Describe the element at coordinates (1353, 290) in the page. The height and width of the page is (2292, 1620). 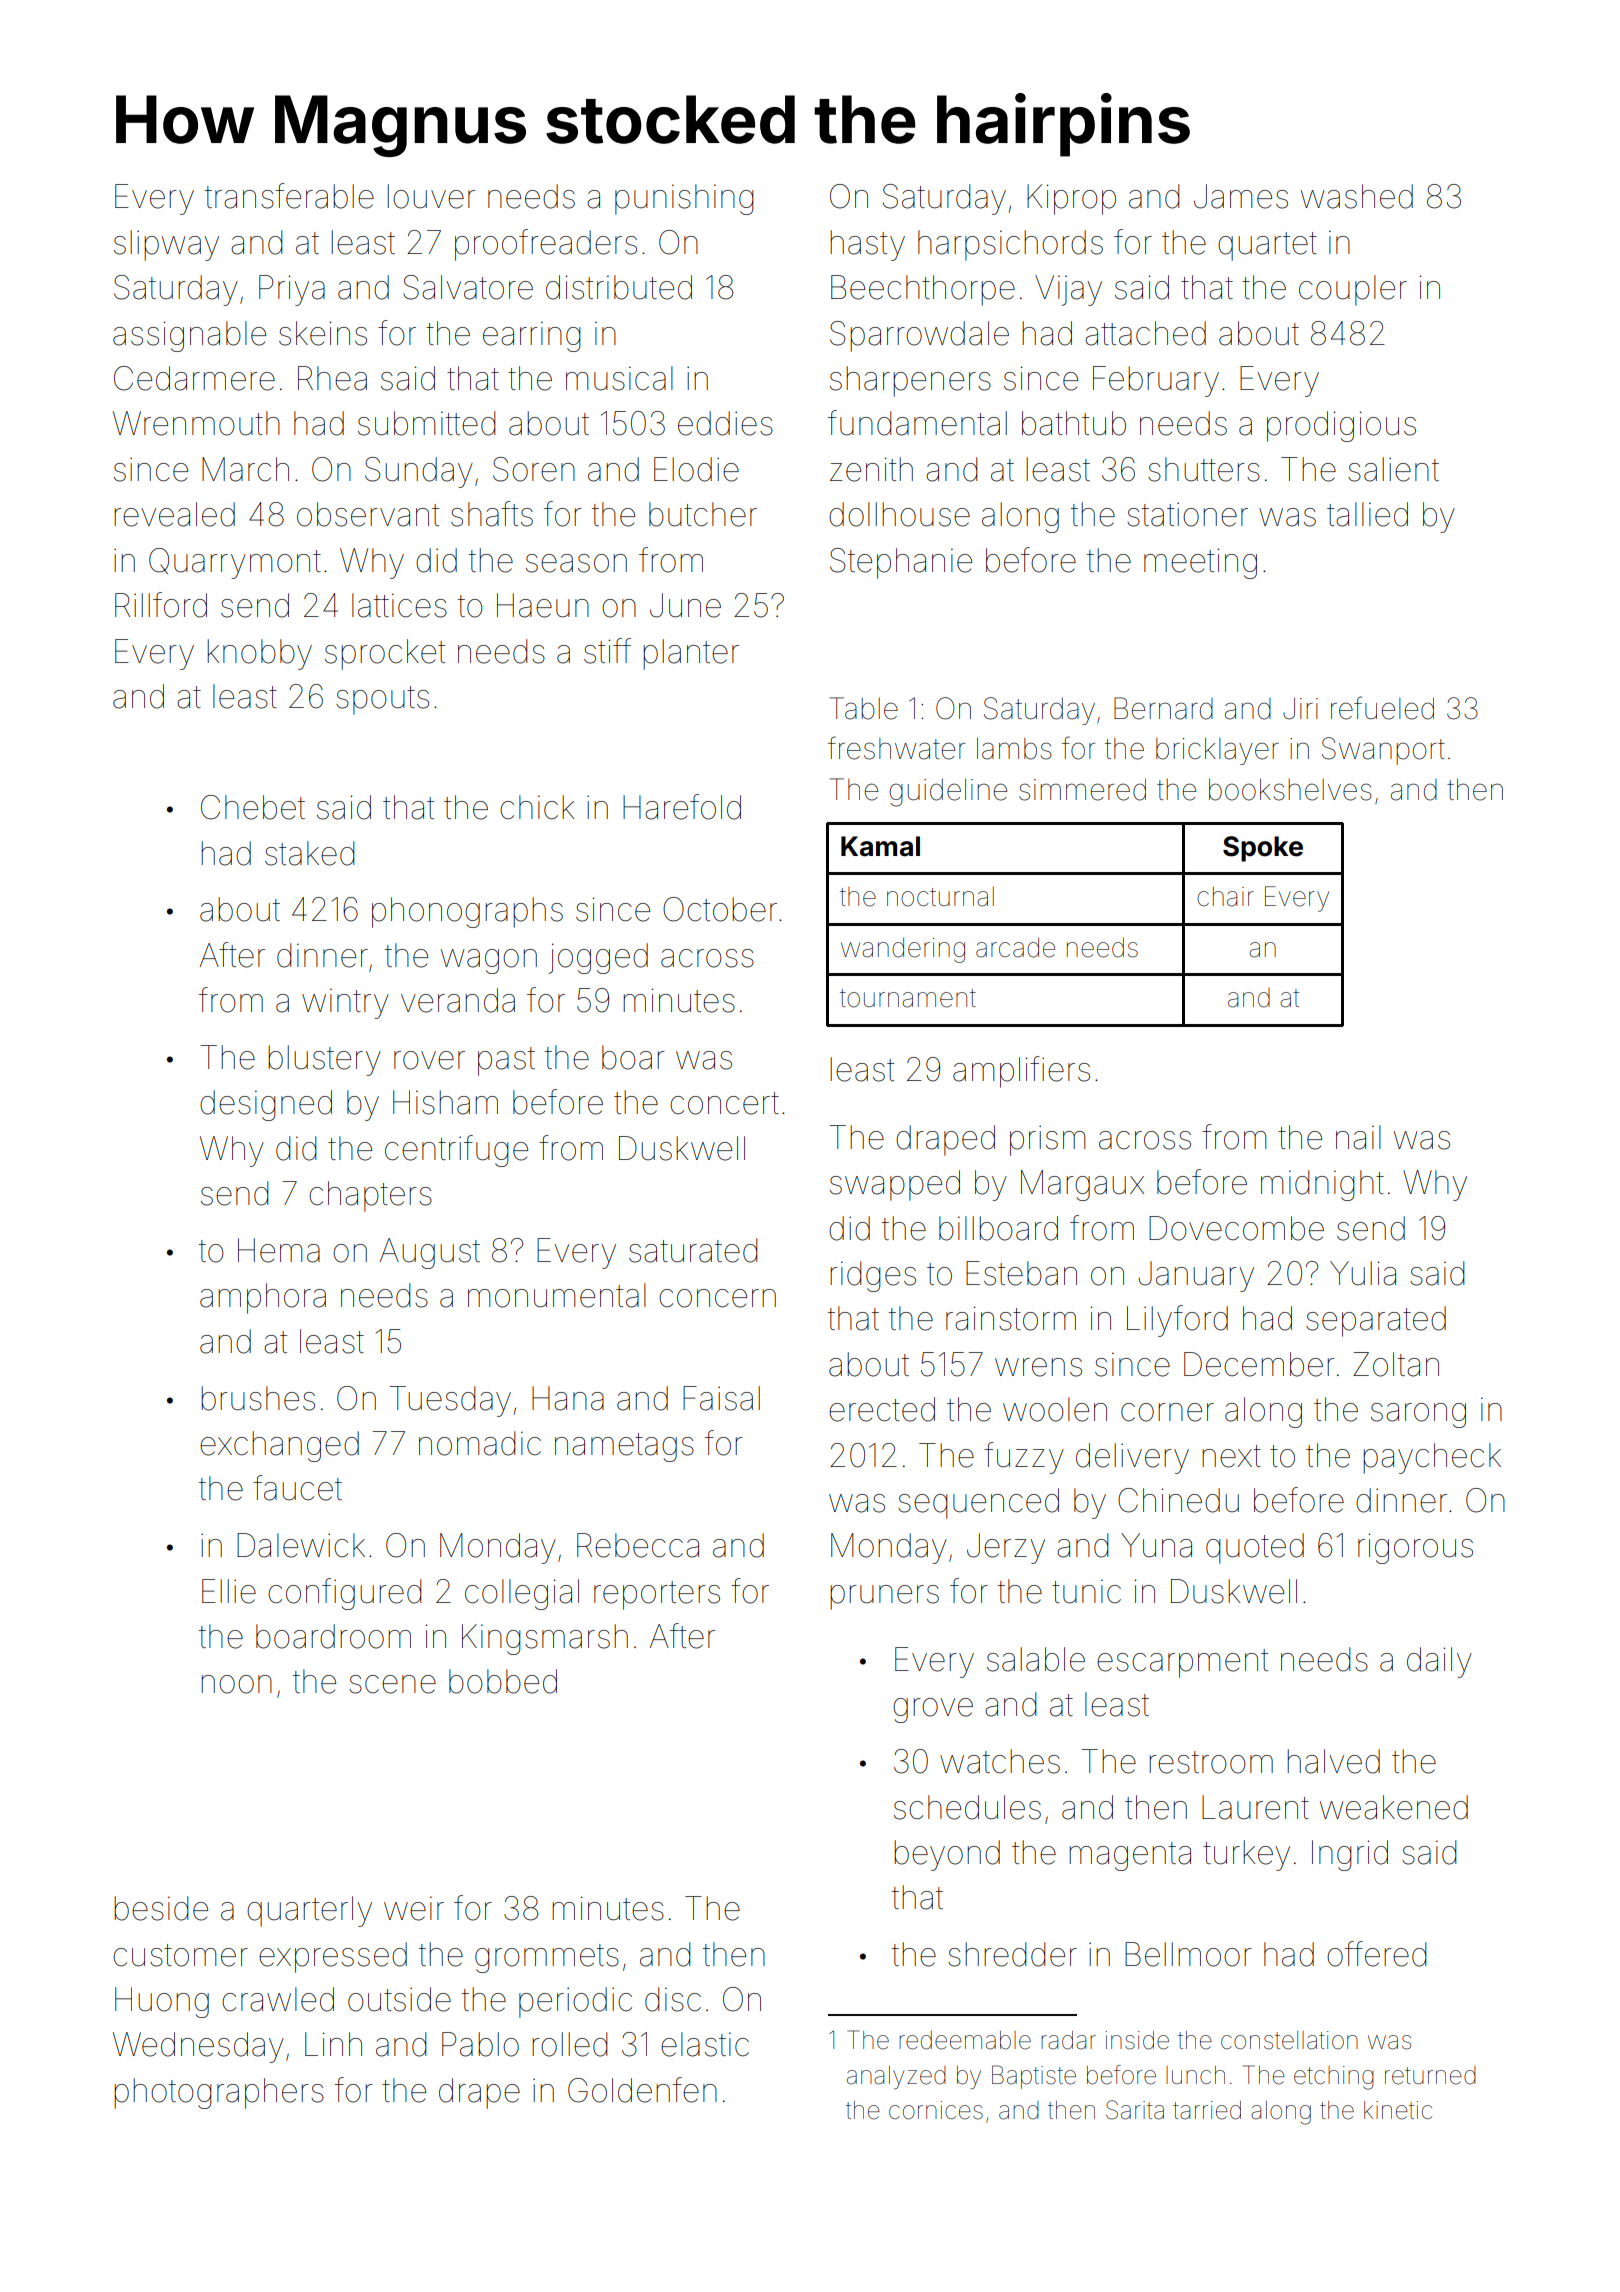
I see `coupler` at that location.
